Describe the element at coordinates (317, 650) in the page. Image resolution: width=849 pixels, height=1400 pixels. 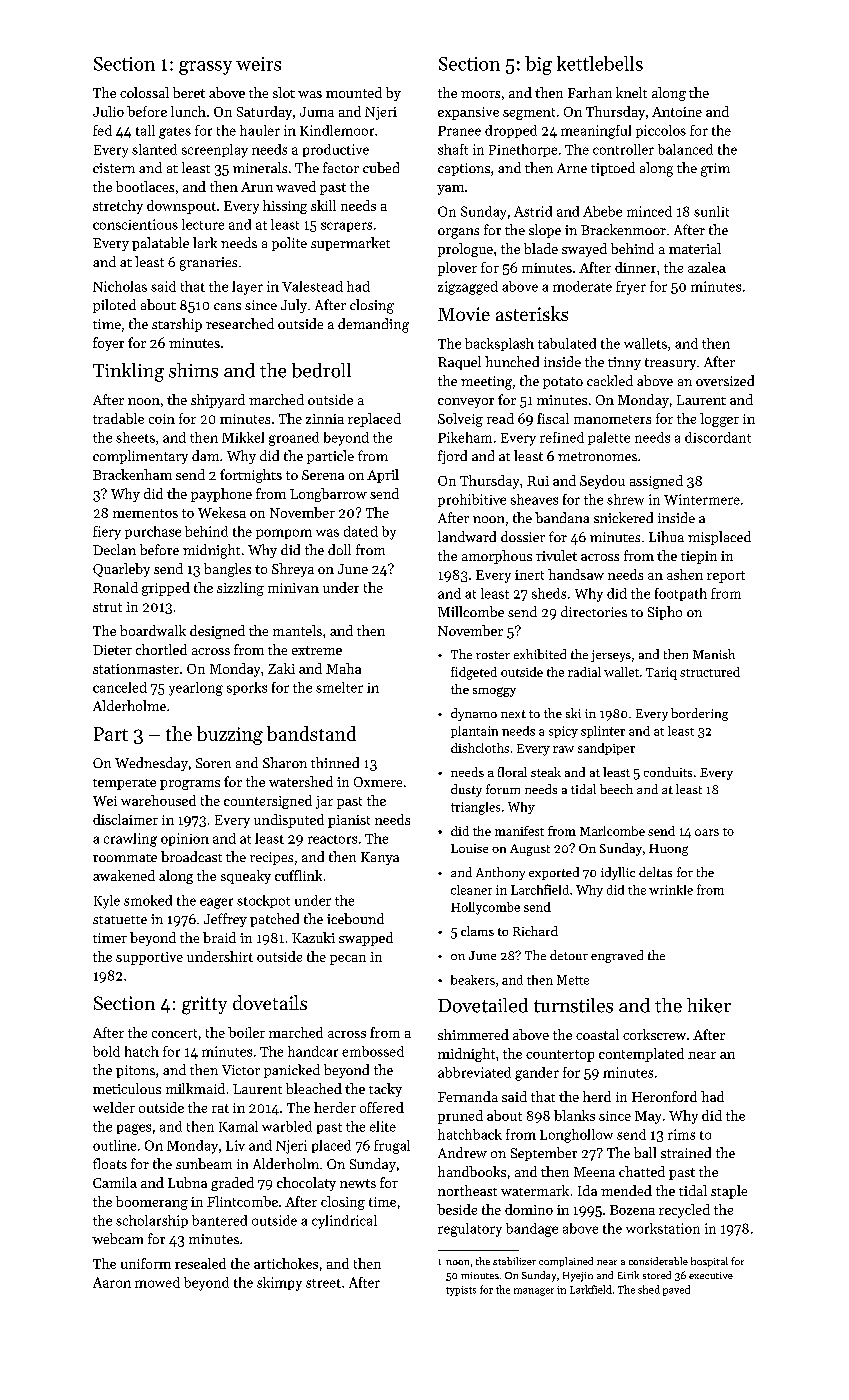
I see `extreme` at that location.
